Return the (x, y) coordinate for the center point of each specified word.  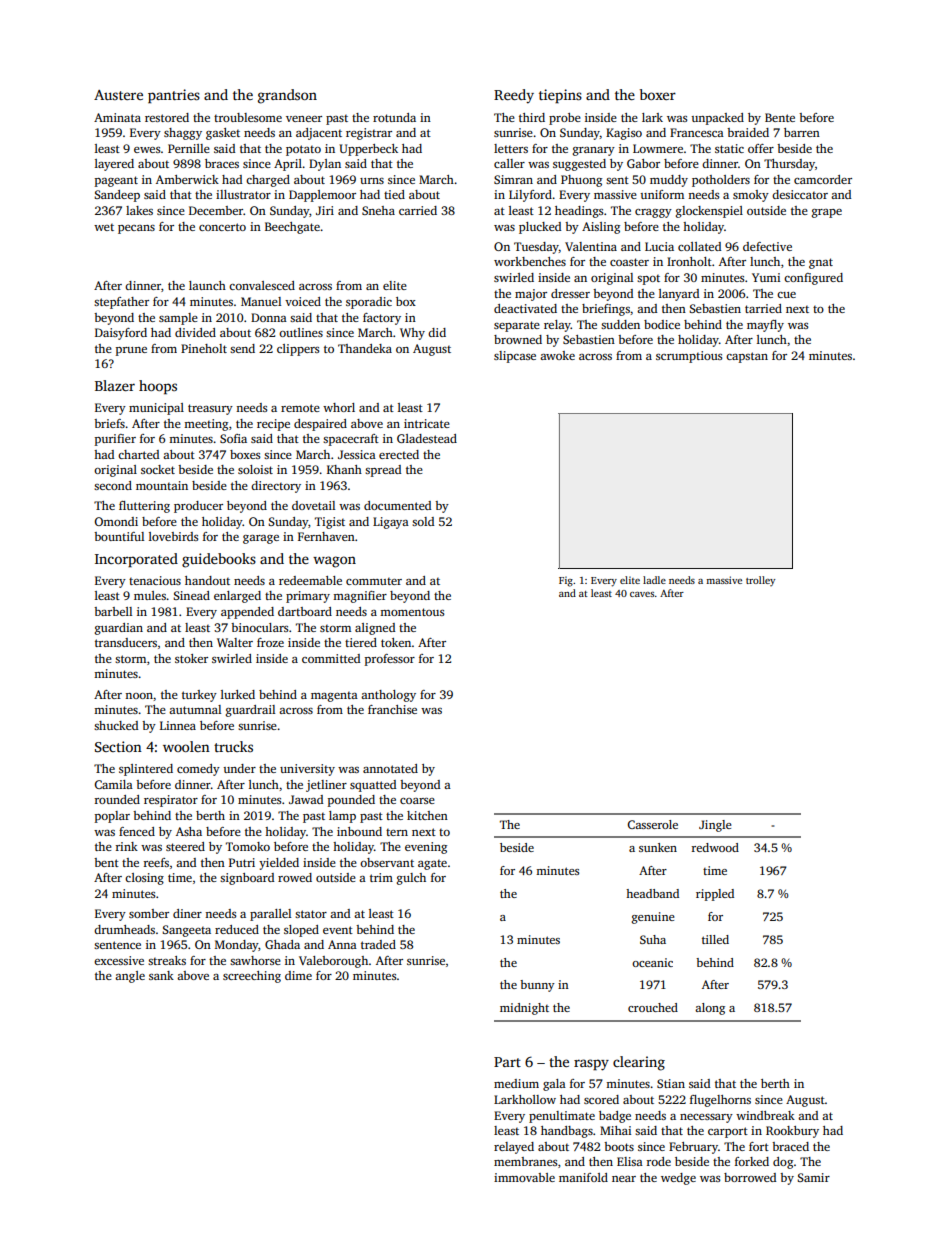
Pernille (189, 148)
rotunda (394, 117)
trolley (760, 581)
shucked (116, 725)
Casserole (652, 824)
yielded (279, 864)
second (113, 485)
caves (642, 594)
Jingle (715, 826)
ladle (654, 580)
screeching (252, 977)
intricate (427, 423)
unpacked (717, 119)
